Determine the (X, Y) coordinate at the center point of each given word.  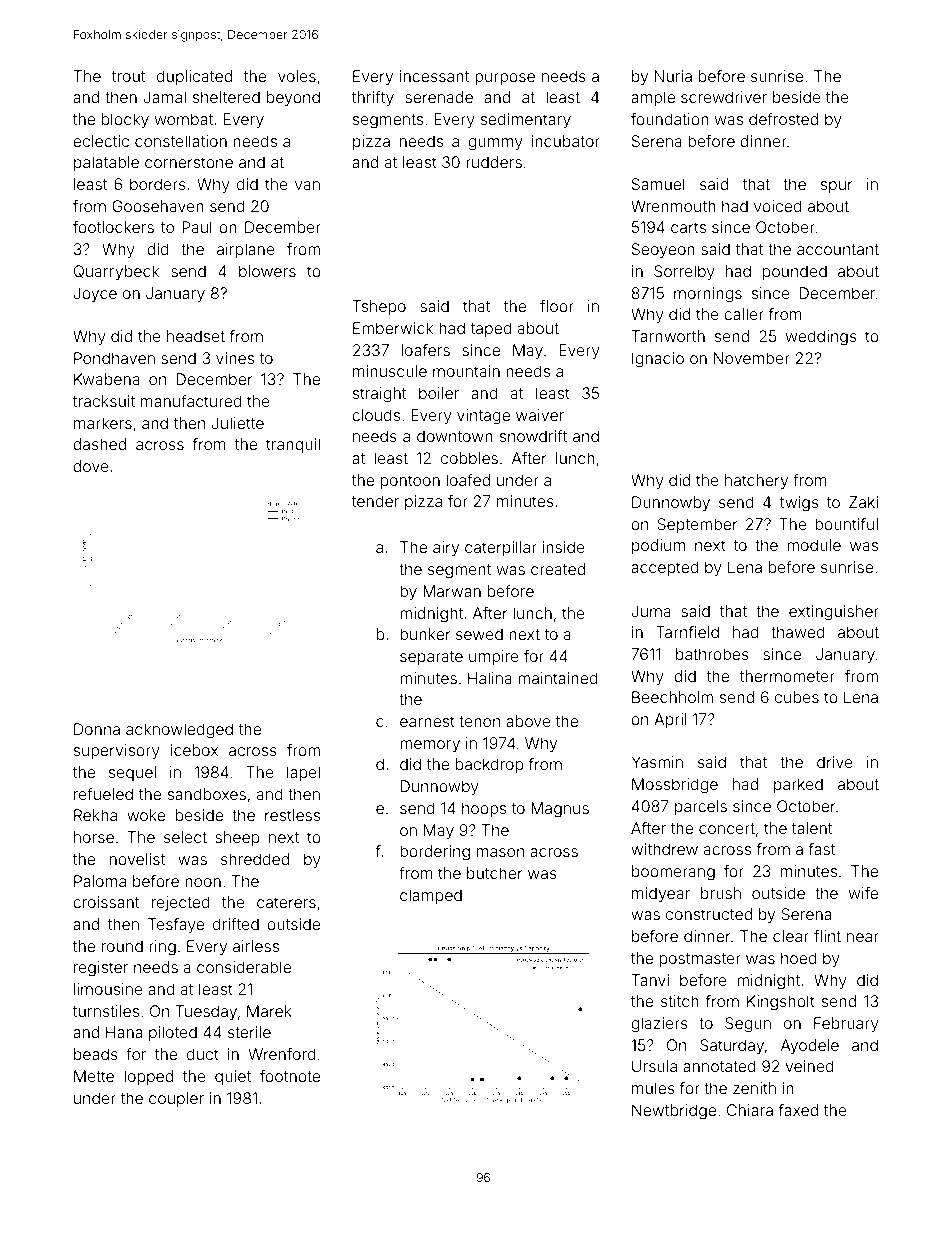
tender (375, 501)
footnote (290, 1076)
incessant (434, 76)
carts (688, 227)
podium (658, 546)
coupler (176, 1099)
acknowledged (179, 731)
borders (158, 184)
